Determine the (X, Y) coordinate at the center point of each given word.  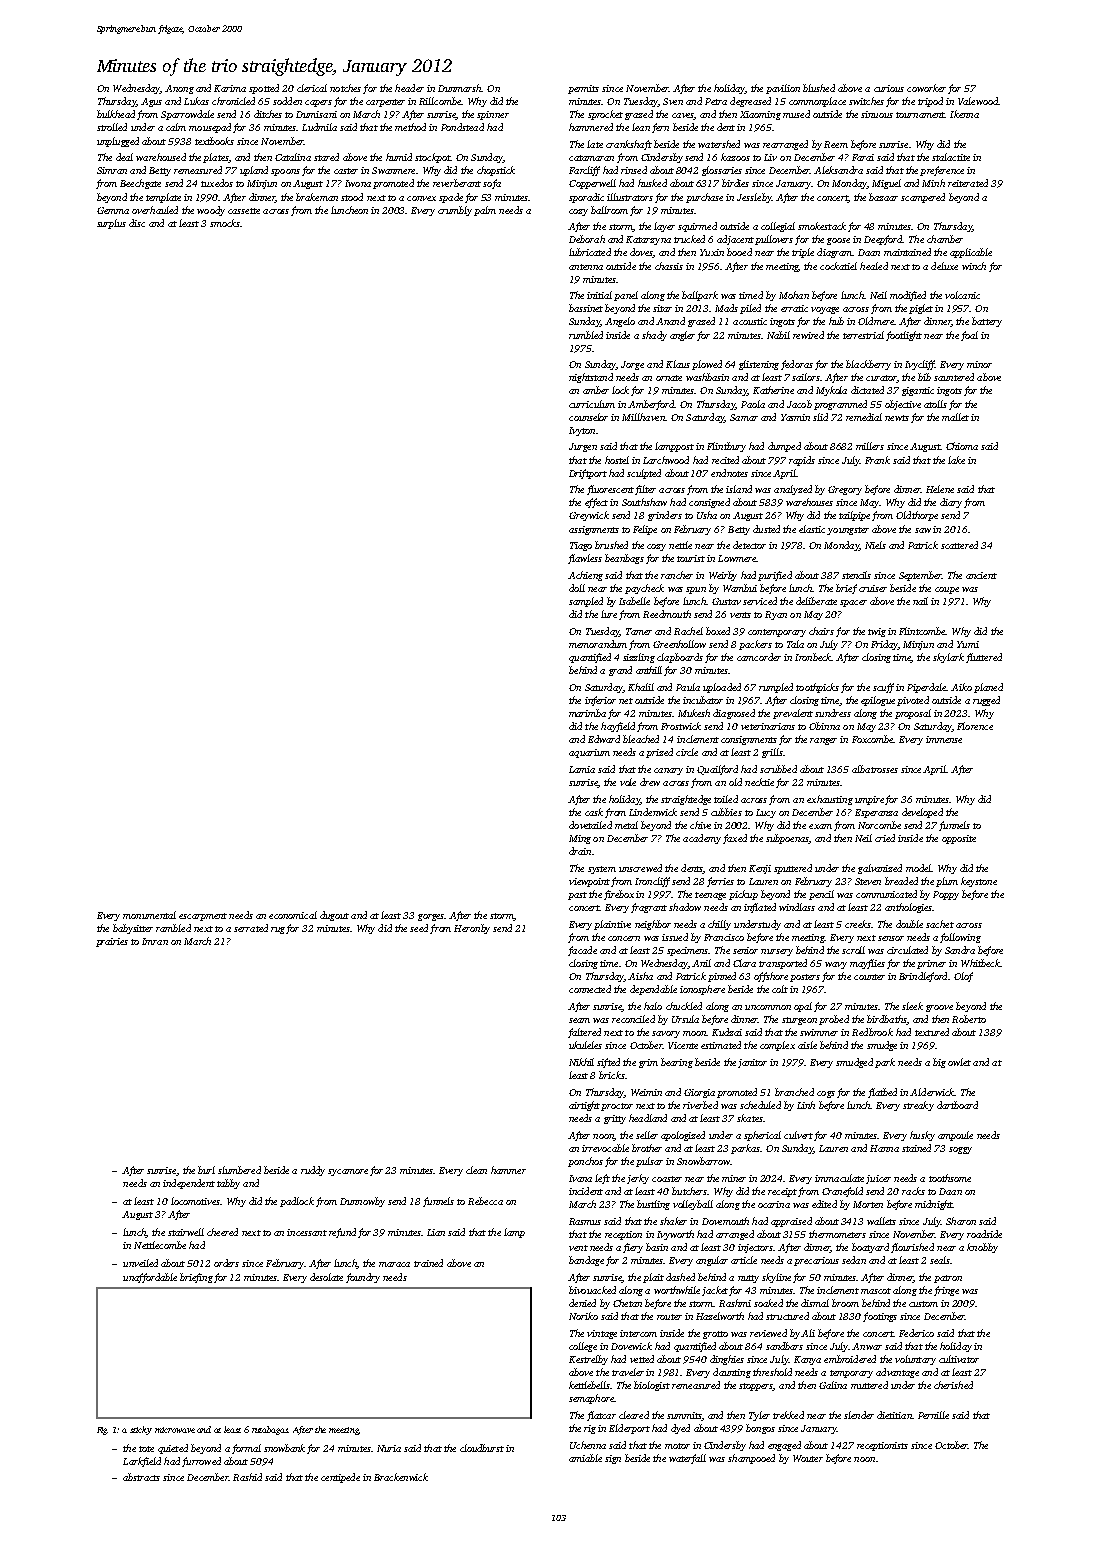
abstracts (141, 1477)
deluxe (944, 266)
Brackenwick (401, 1477)
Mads (726, 308)
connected (590, 989)
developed (922, 813)
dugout (334, 916)
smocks (225, 223)
